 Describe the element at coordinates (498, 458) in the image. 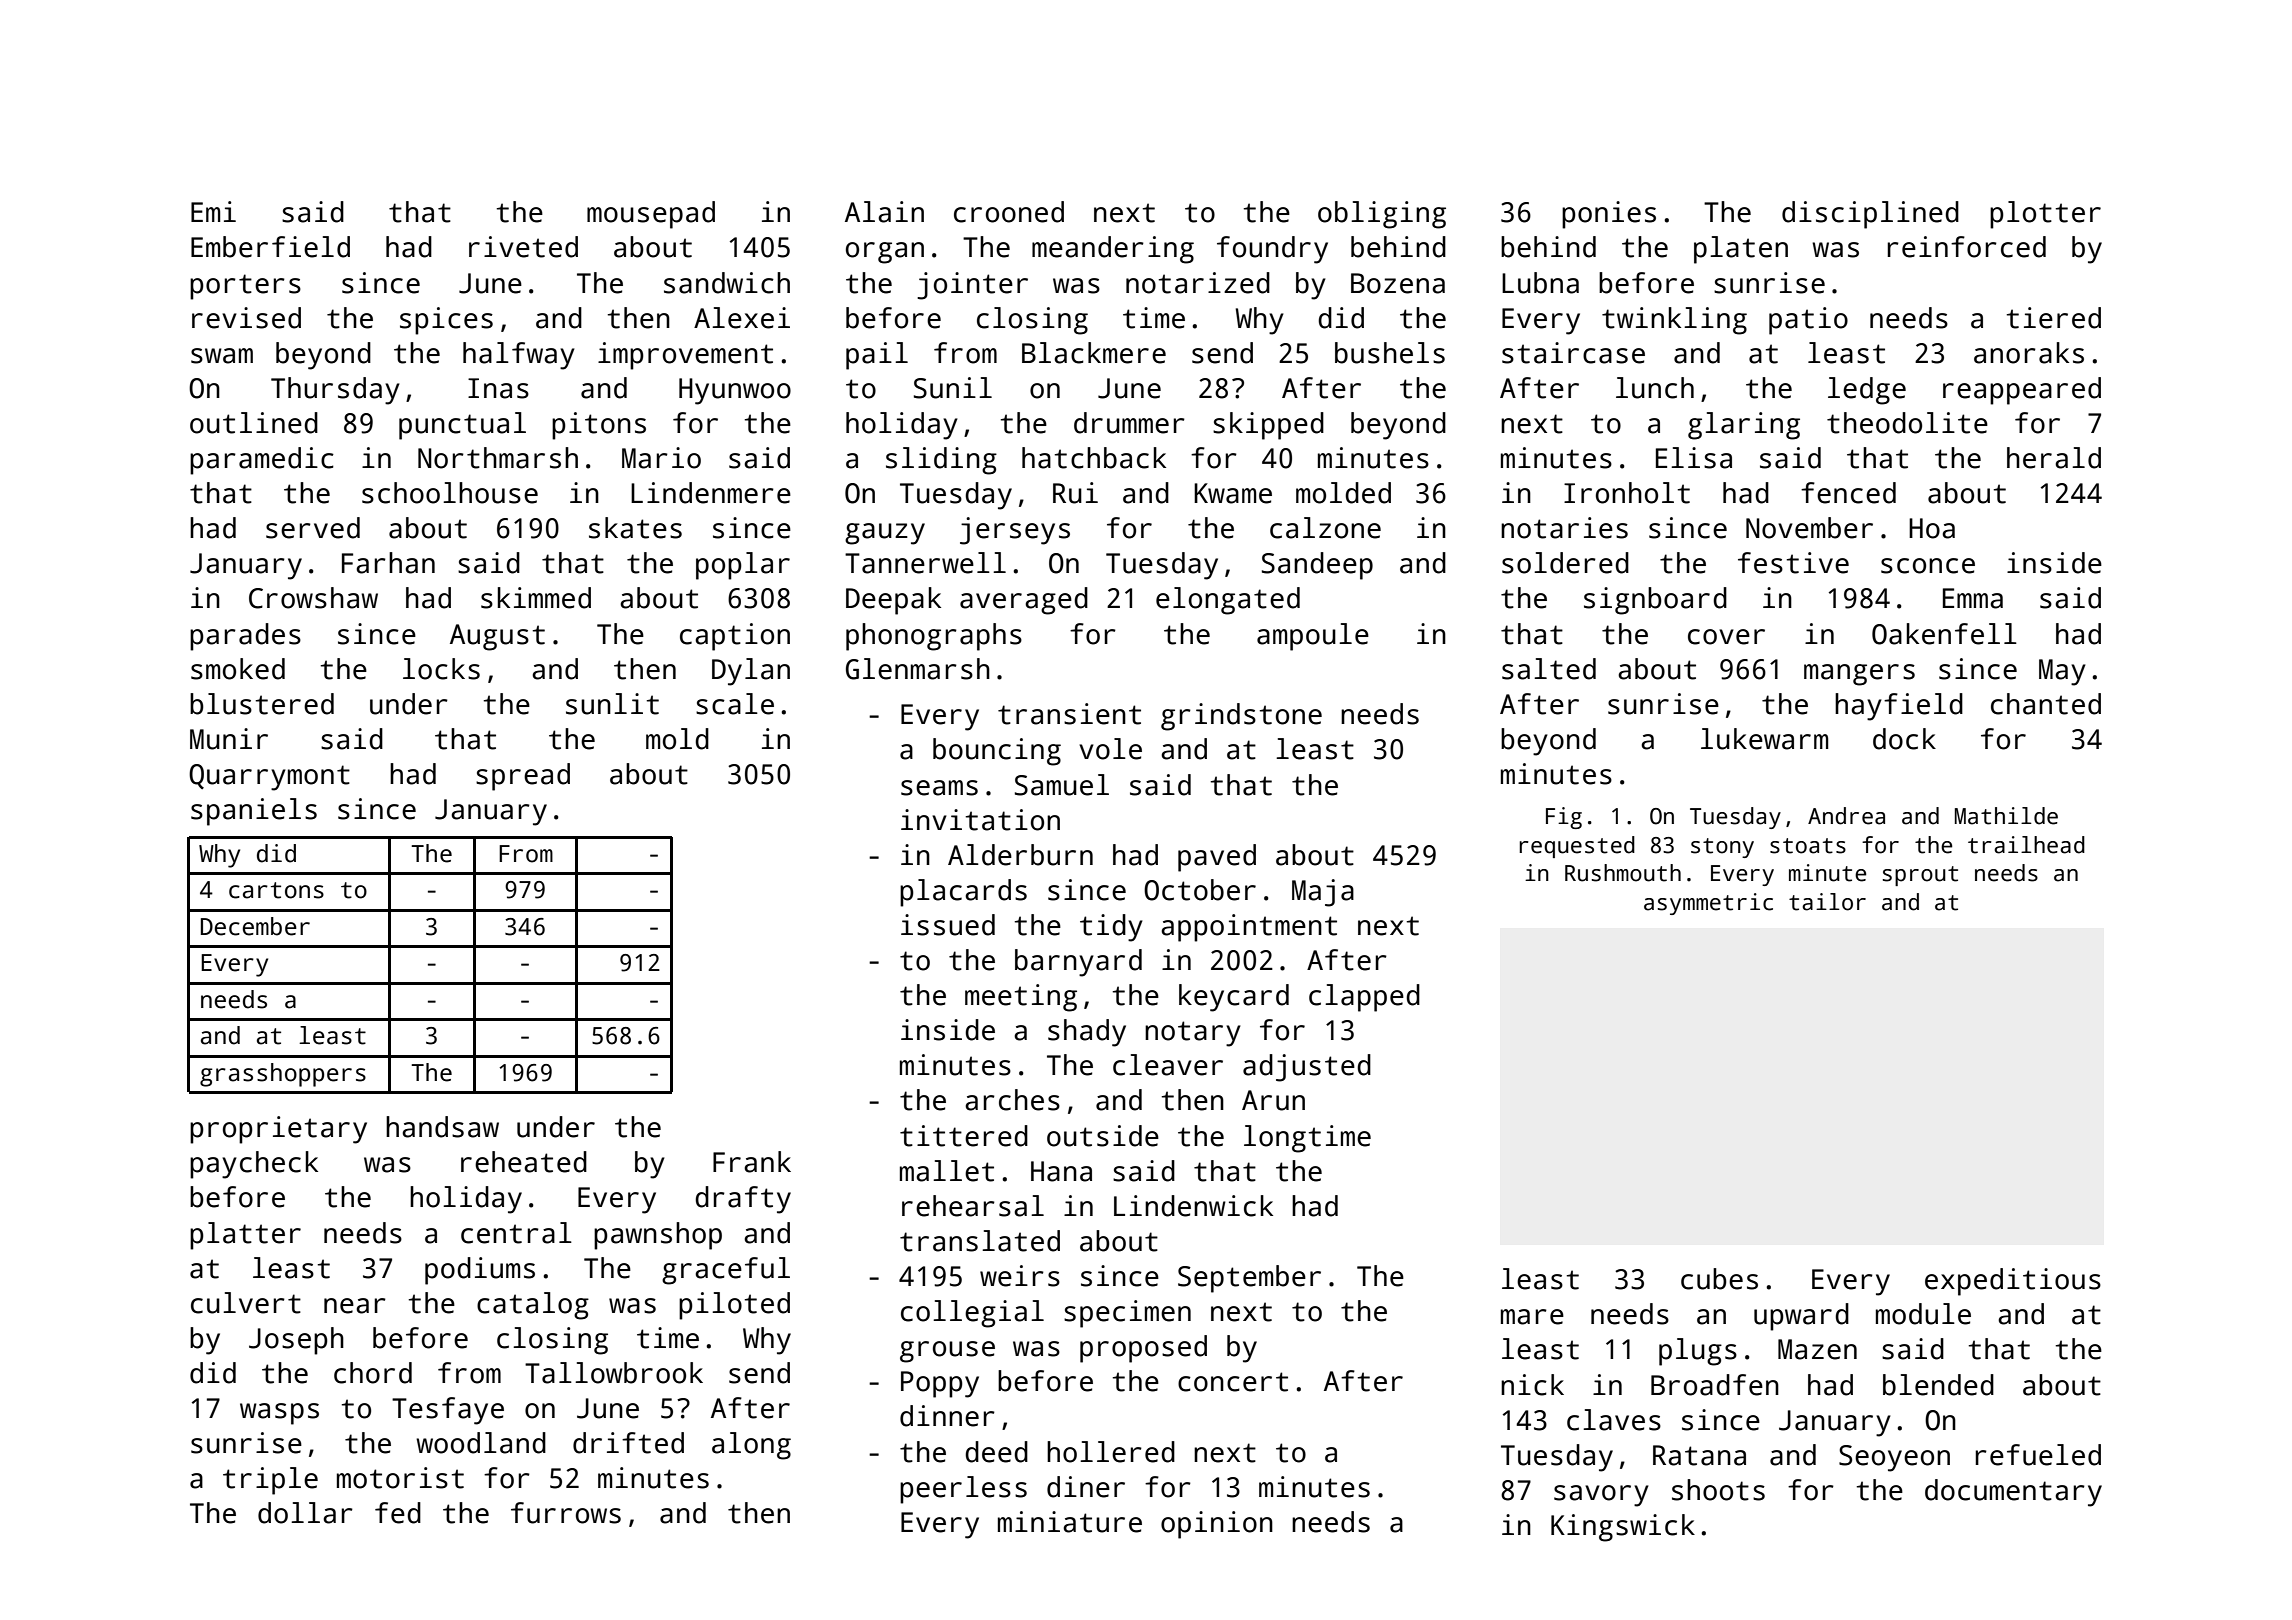

I see `Northmarsh` at that location.
